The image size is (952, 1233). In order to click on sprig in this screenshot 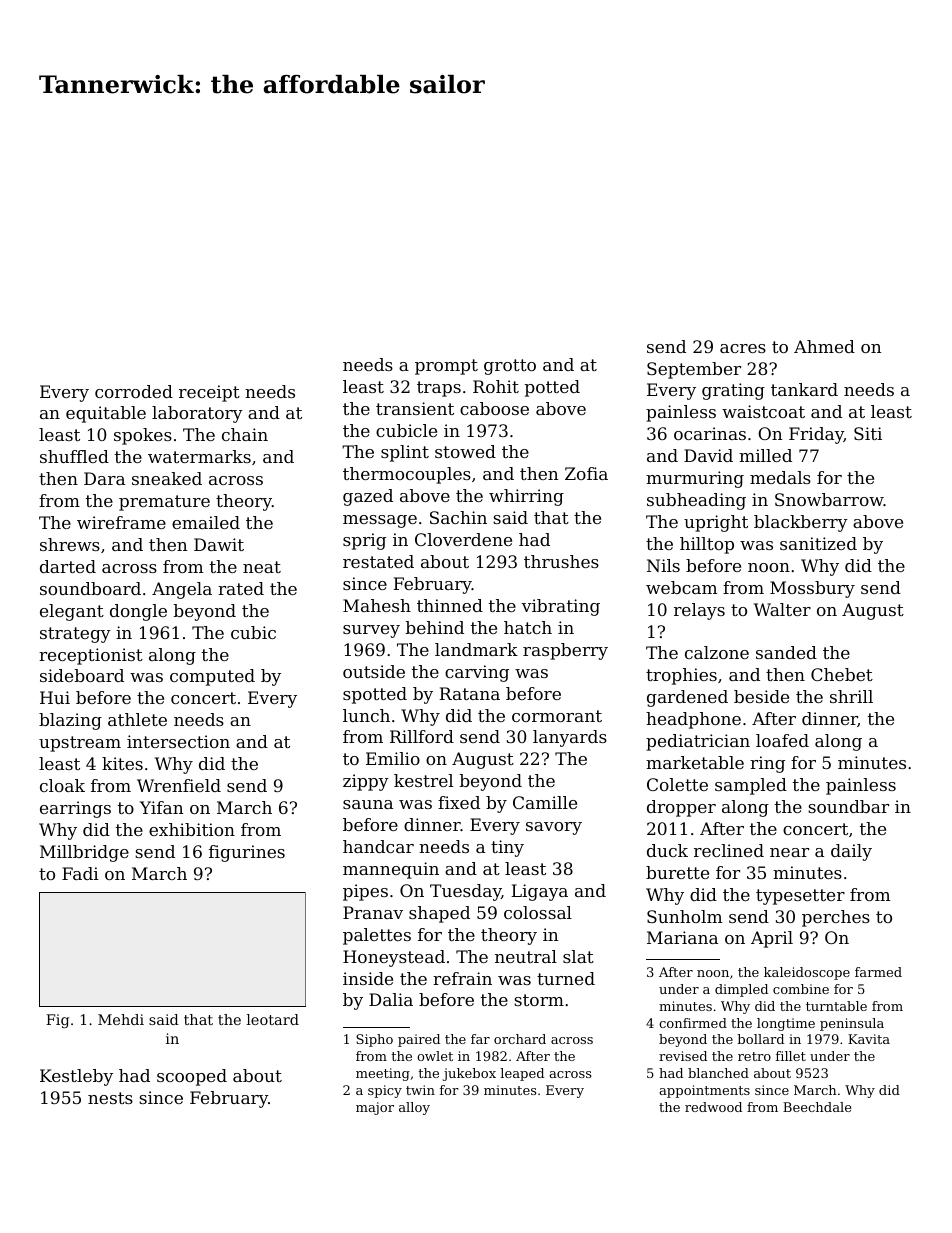, I will do `click(364, 541)`.
